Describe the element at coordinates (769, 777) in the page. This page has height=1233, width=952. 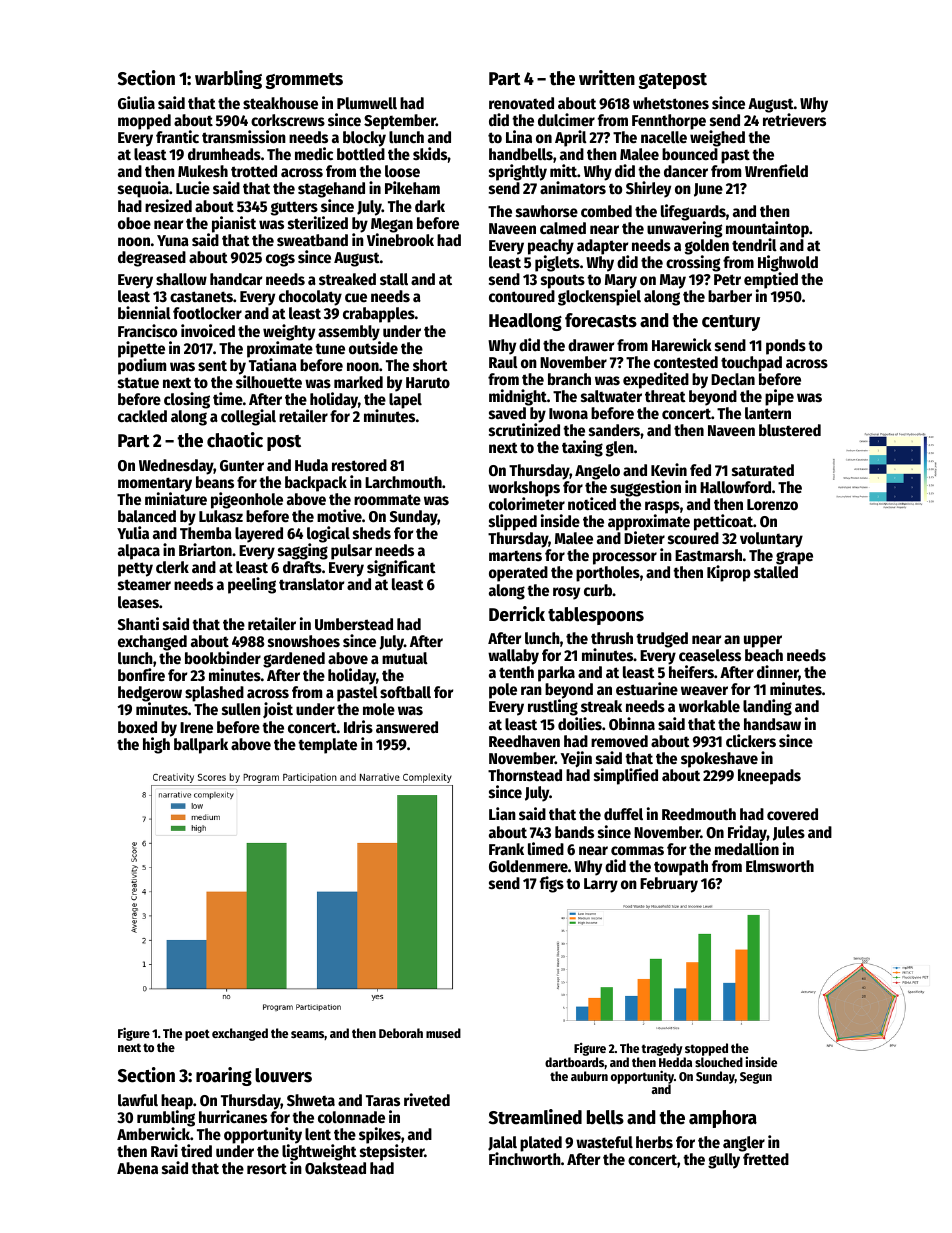
I see `kneepads` at that location.
